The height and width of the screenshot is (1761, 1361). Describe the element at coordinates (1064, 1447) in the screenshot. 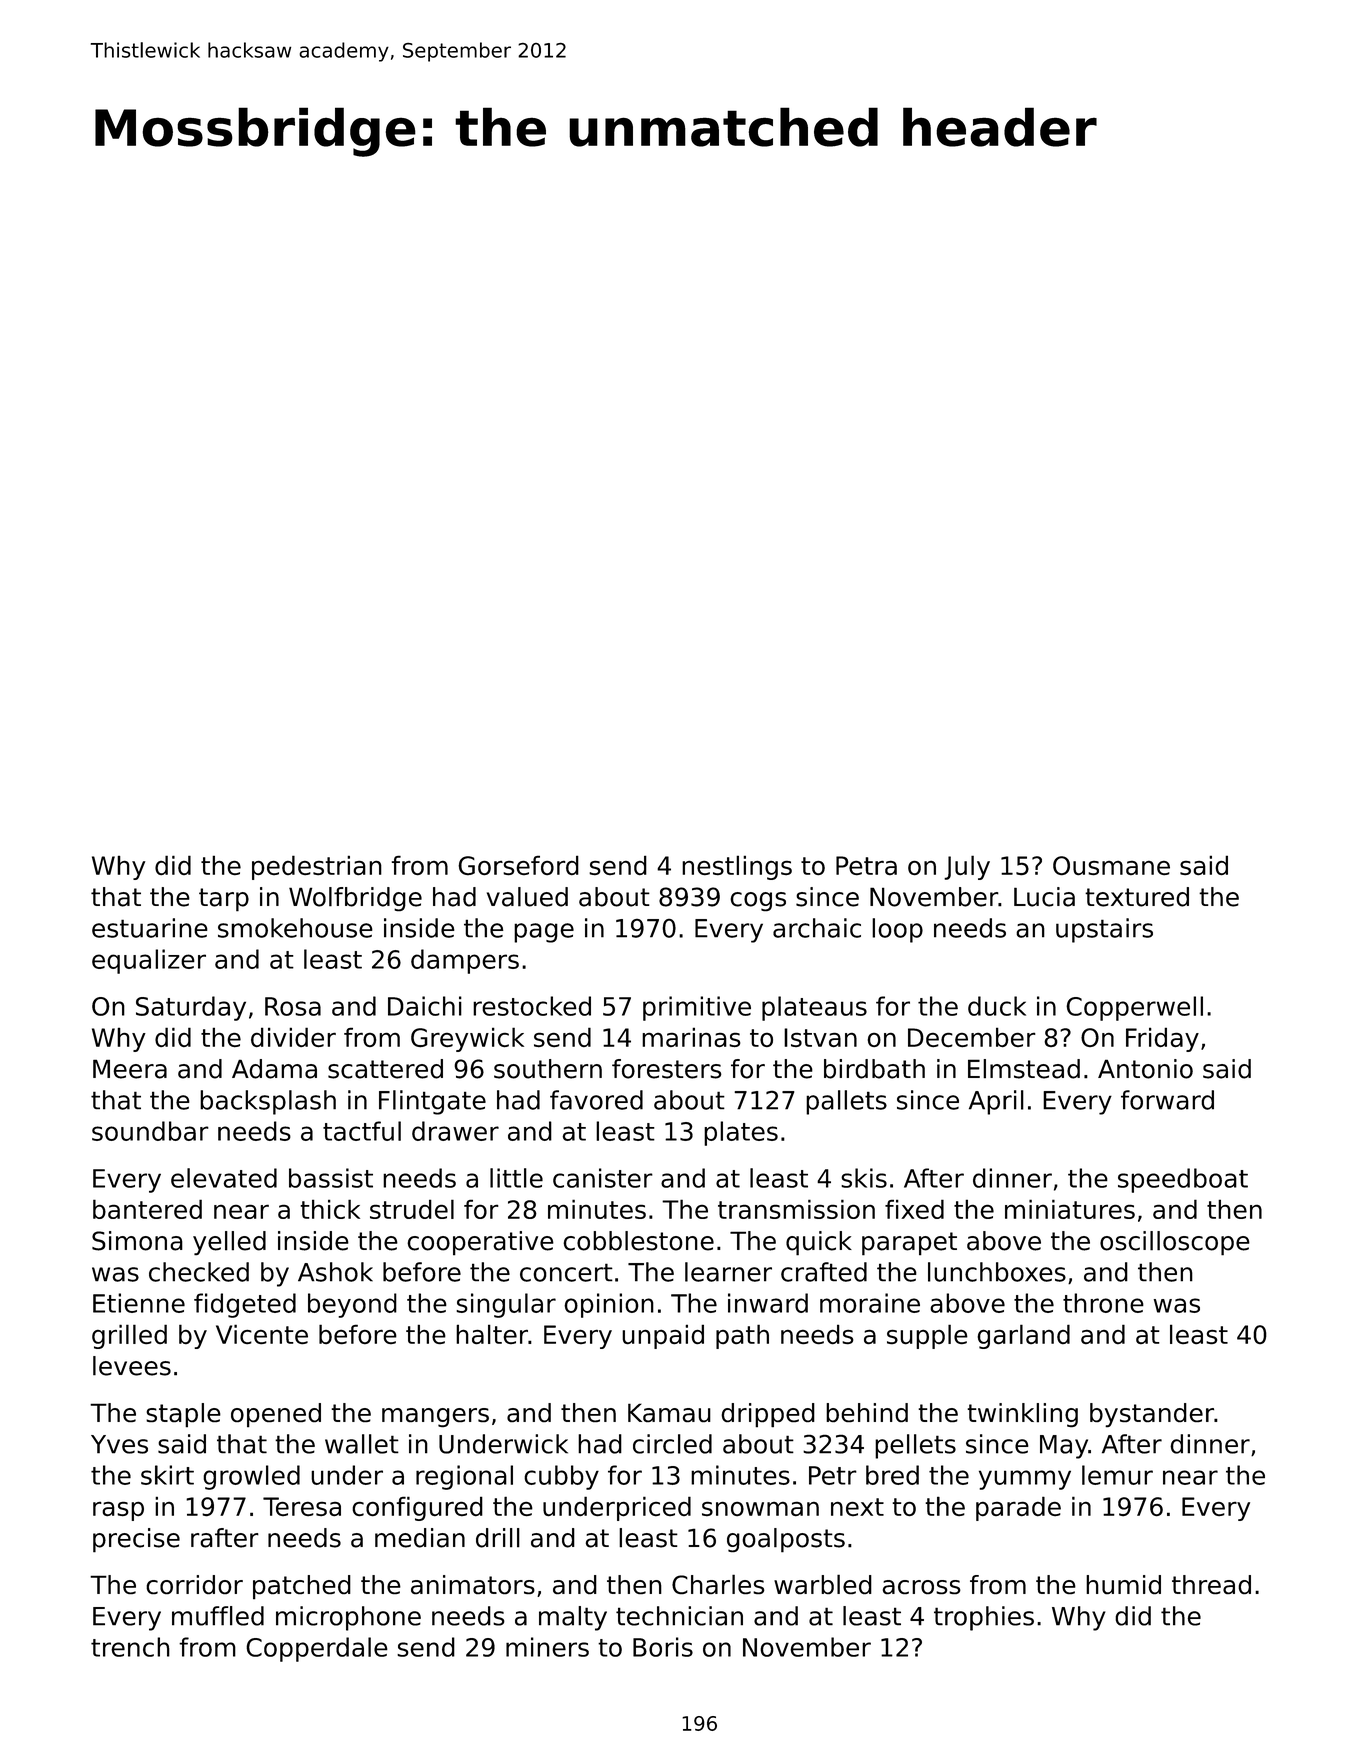

I see `May` at that location.
